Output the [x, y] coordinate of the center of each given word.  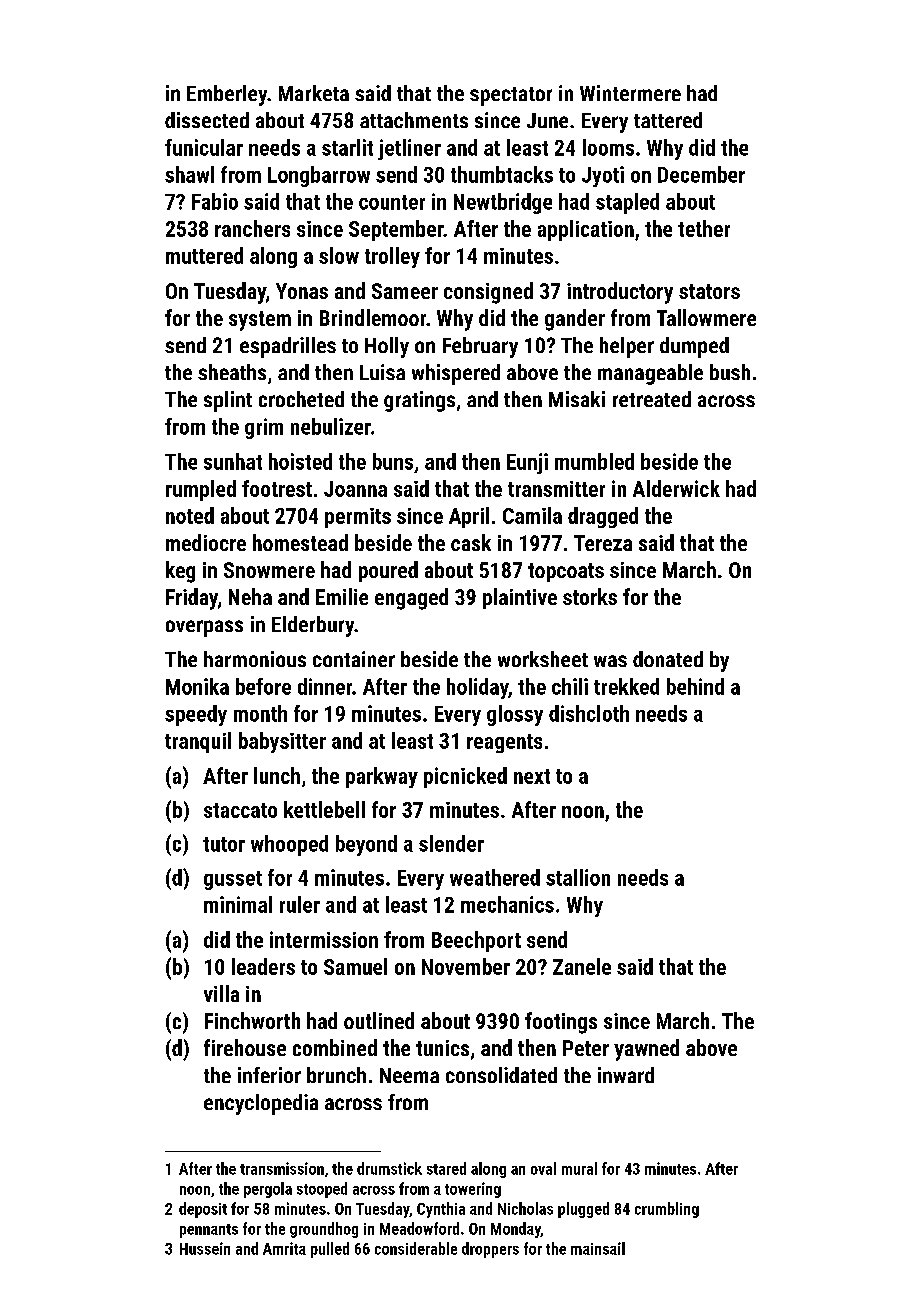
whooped [289, 845]
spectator [511, 96]
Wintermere [630, 93]
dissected [207, 120]
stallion [578, 877]
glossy [515, 715]
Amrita [284, 1248]
